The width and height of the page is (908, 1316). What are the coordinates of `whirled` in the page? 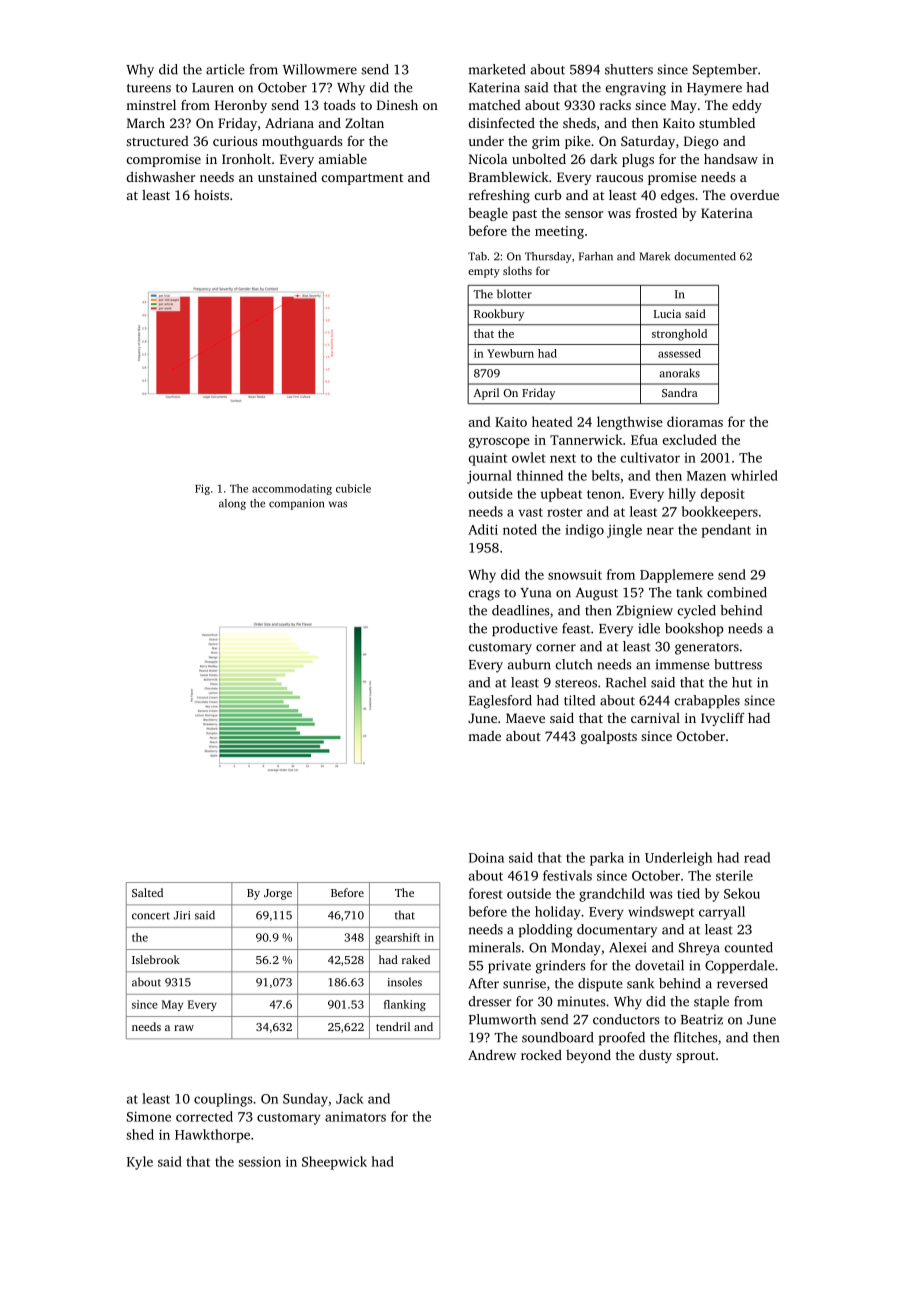 It's located at (754, 475).
